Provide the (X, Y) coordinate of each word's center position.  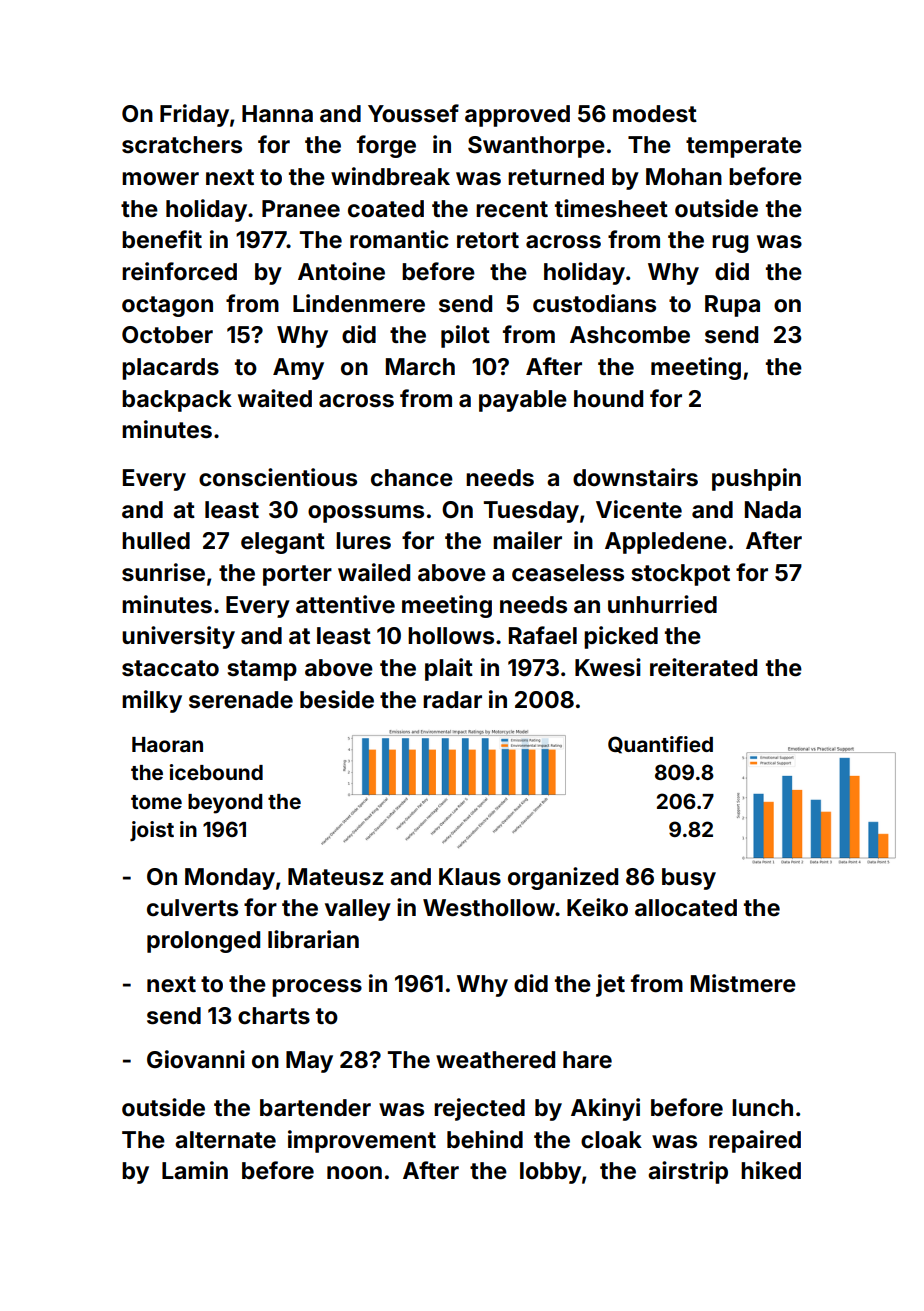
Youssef (413, 113)
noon (354, 1173)
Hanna (277, 114)
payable (523, 401)
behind (485, 1139)
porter (297, 575)
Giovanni (196, 1059)
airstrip (688, 1172)
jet (610, 985)
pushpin (756, 479)
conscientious (278, 477)
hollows (451, 636)
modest (655, 114)
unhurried (662, 604)
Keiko (597, 907)
